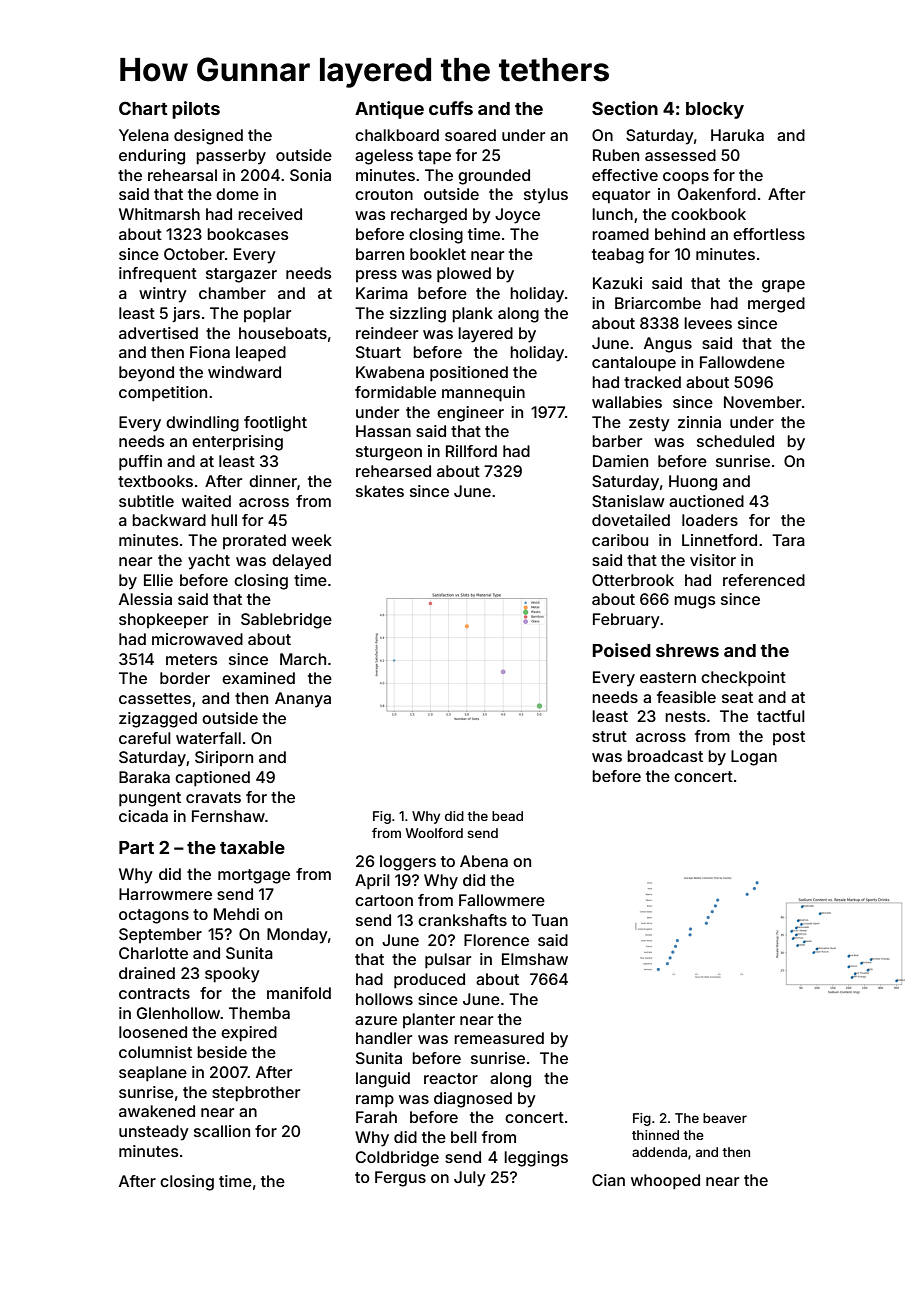  Describe the element at coordinates (429, 981) in the screenshot. I see `produced` at that location.
